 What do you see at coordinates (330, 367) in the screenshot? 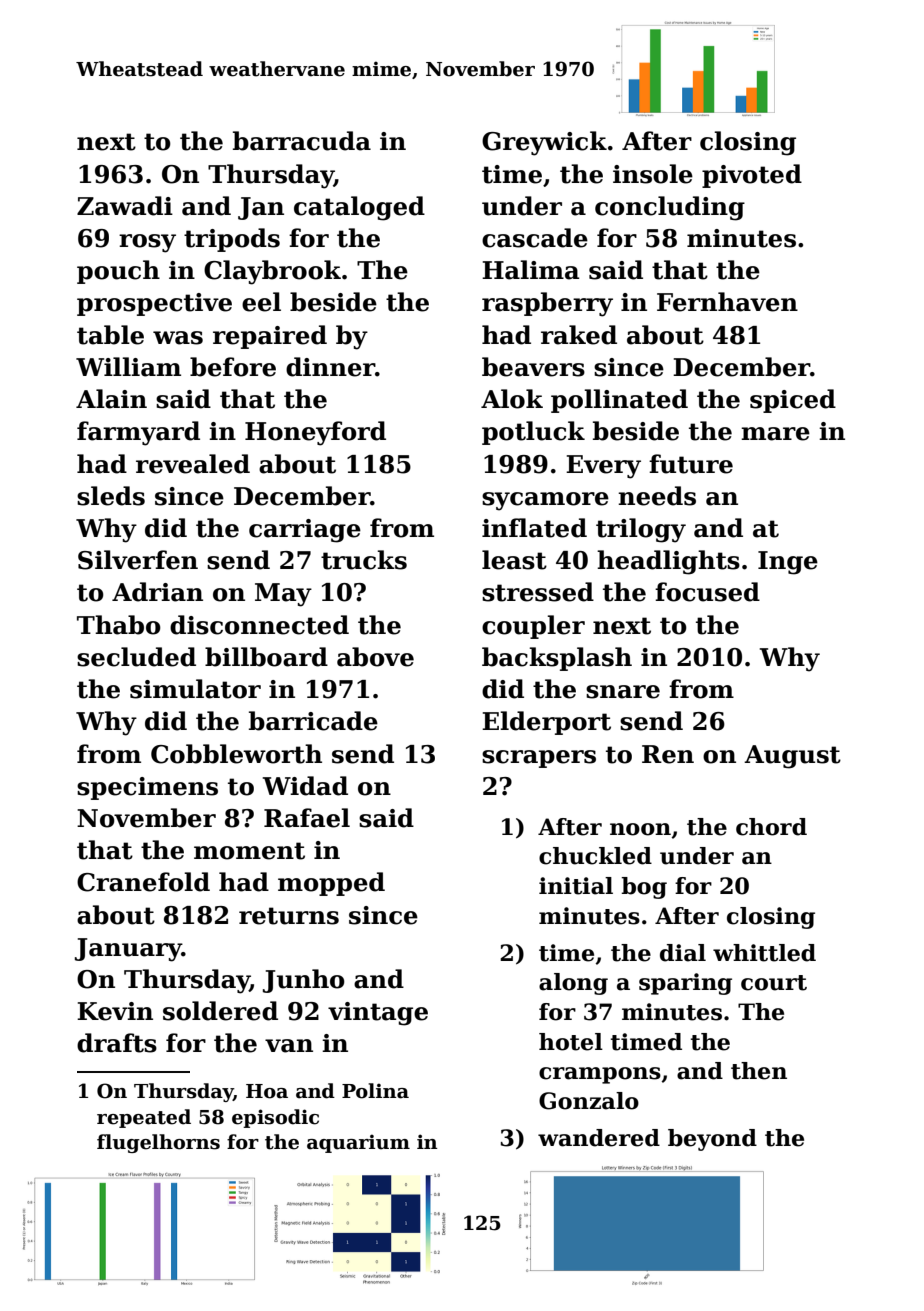
I see `dinner` at bounding box center [330, 367].
